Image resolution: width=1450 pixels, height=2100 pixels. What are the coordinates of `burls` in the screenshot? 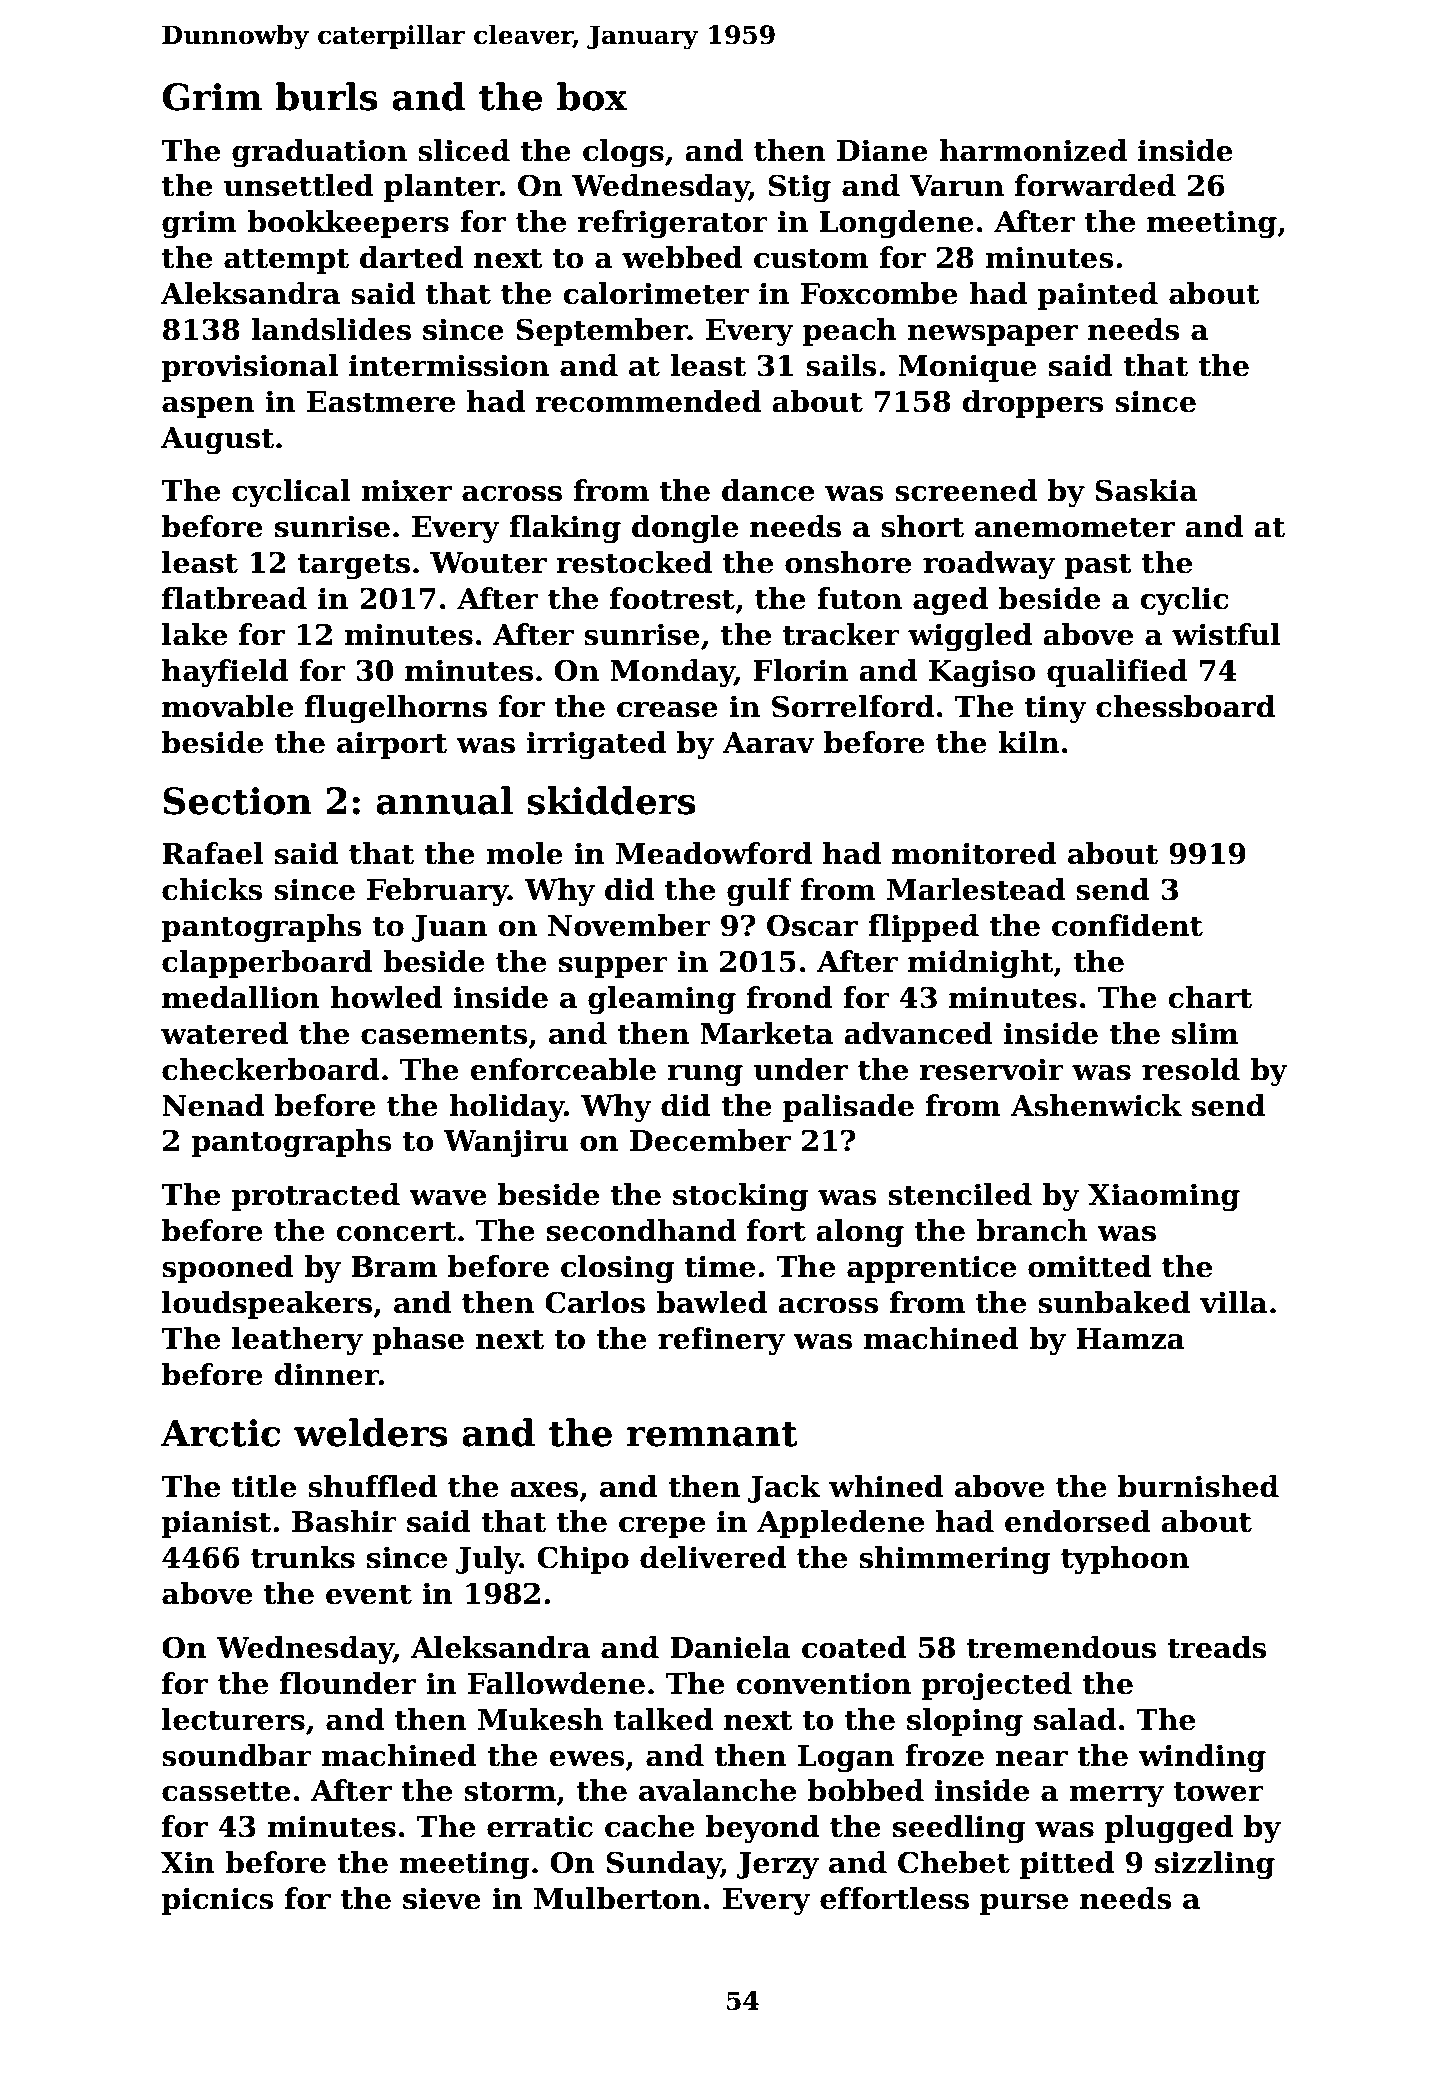 It's located at (326, 96).
